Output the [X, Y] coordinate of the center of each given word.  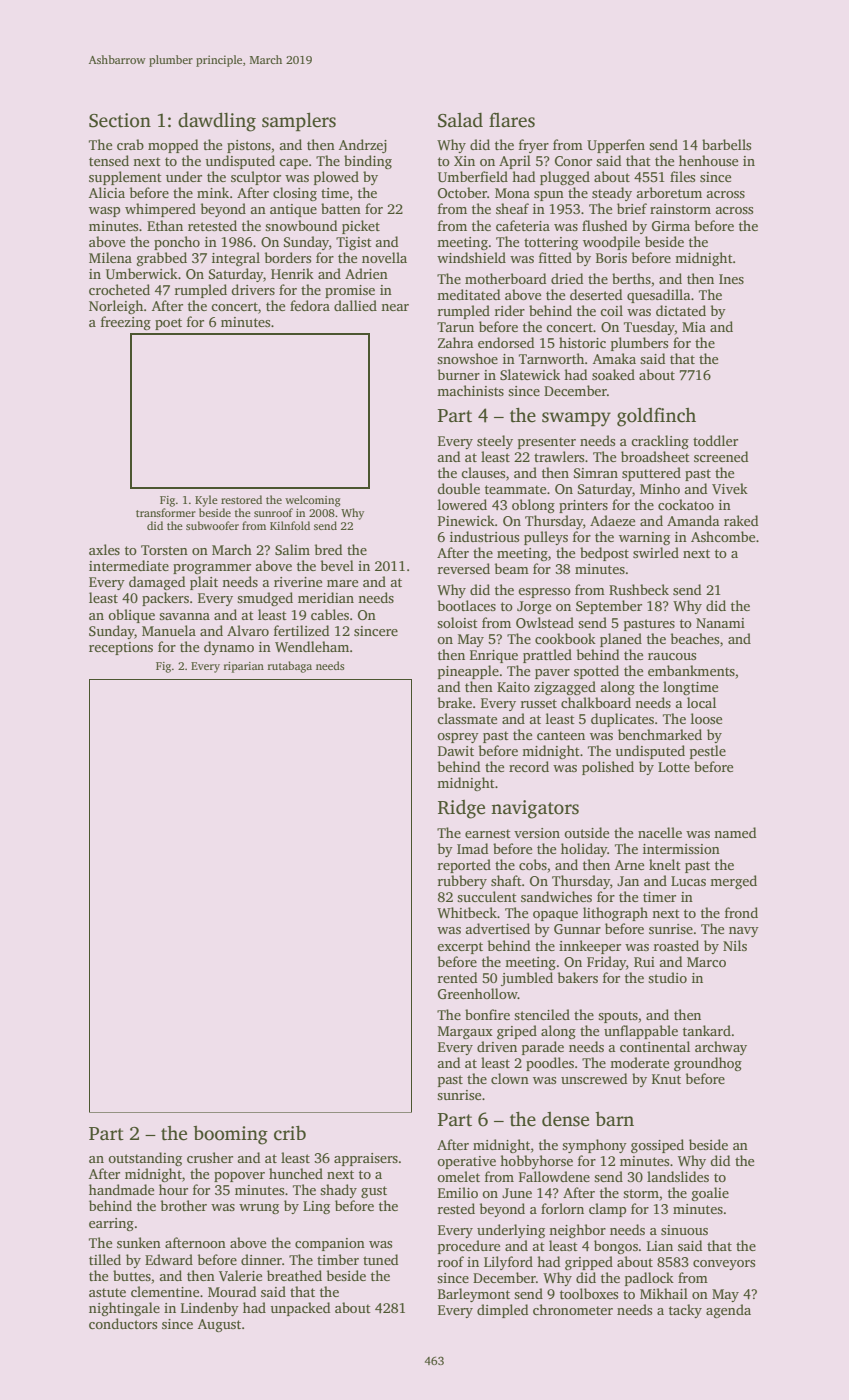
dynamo [229, 648]
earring [111, 1224]
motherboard [505, 278]
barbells [726, 144]
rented [457, 977]
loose [706, 718]
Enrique [494, 656]
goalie [710, 1194]
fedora [310, 305]
